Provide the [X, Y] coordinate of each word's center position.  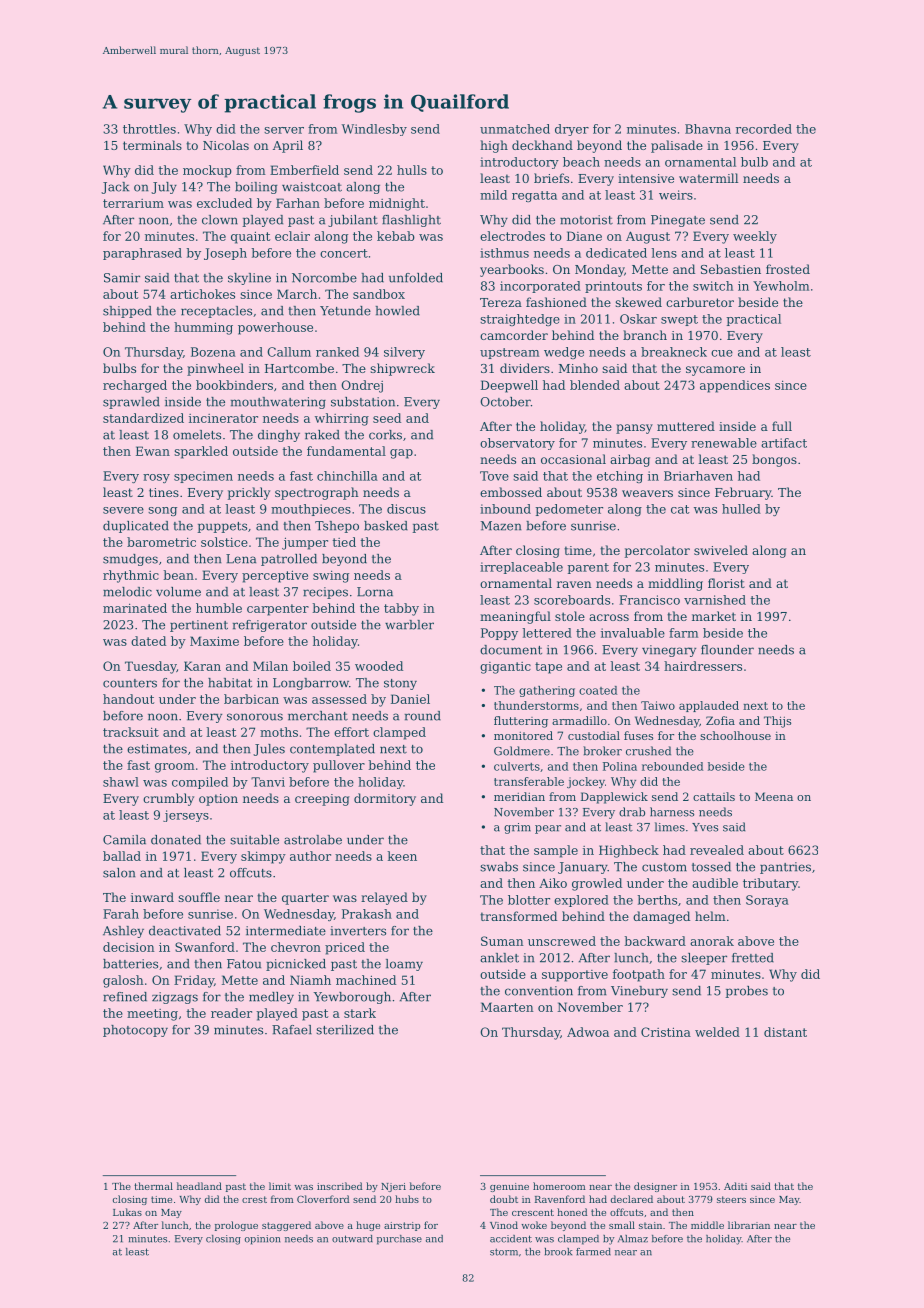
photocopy [135, 1031]
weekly [755, 237]
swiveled [721, 550]
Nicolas [226, 145]
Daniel [410, 699]
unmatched [515, 129]
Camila [124, 840]
